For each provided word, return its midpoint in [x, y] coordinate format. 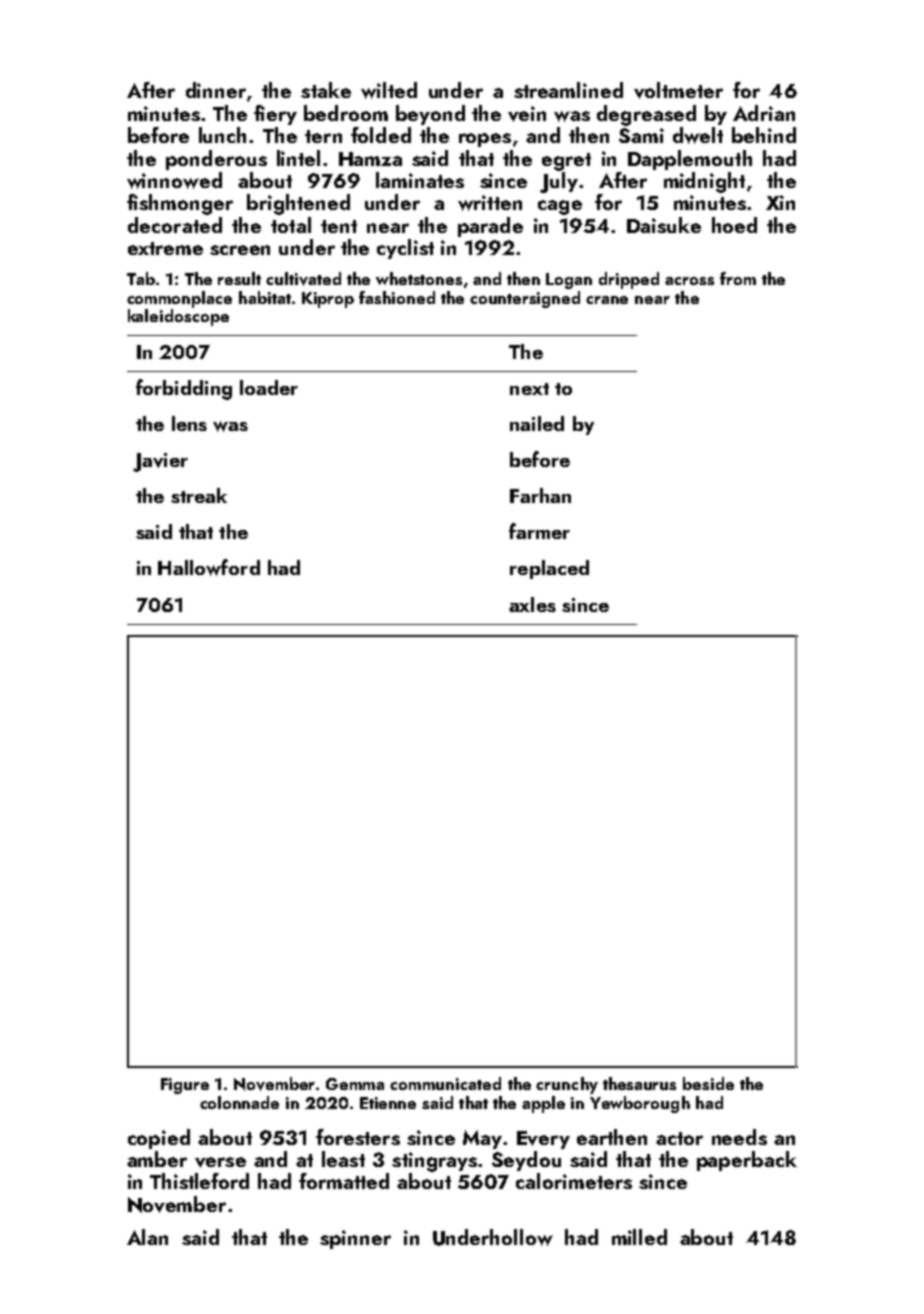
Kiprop [328, 300]
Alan [147, 1237]
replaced [549, 569]
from [738, 278]
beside [708, 1083]
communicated [445, 1083]
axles [532, 604]
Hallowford [209, 567]
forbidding [184, 389]
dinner [216, 90]
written [490, 203]
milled [639, 1237]
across [689, 281]
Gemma [355, 1084]
